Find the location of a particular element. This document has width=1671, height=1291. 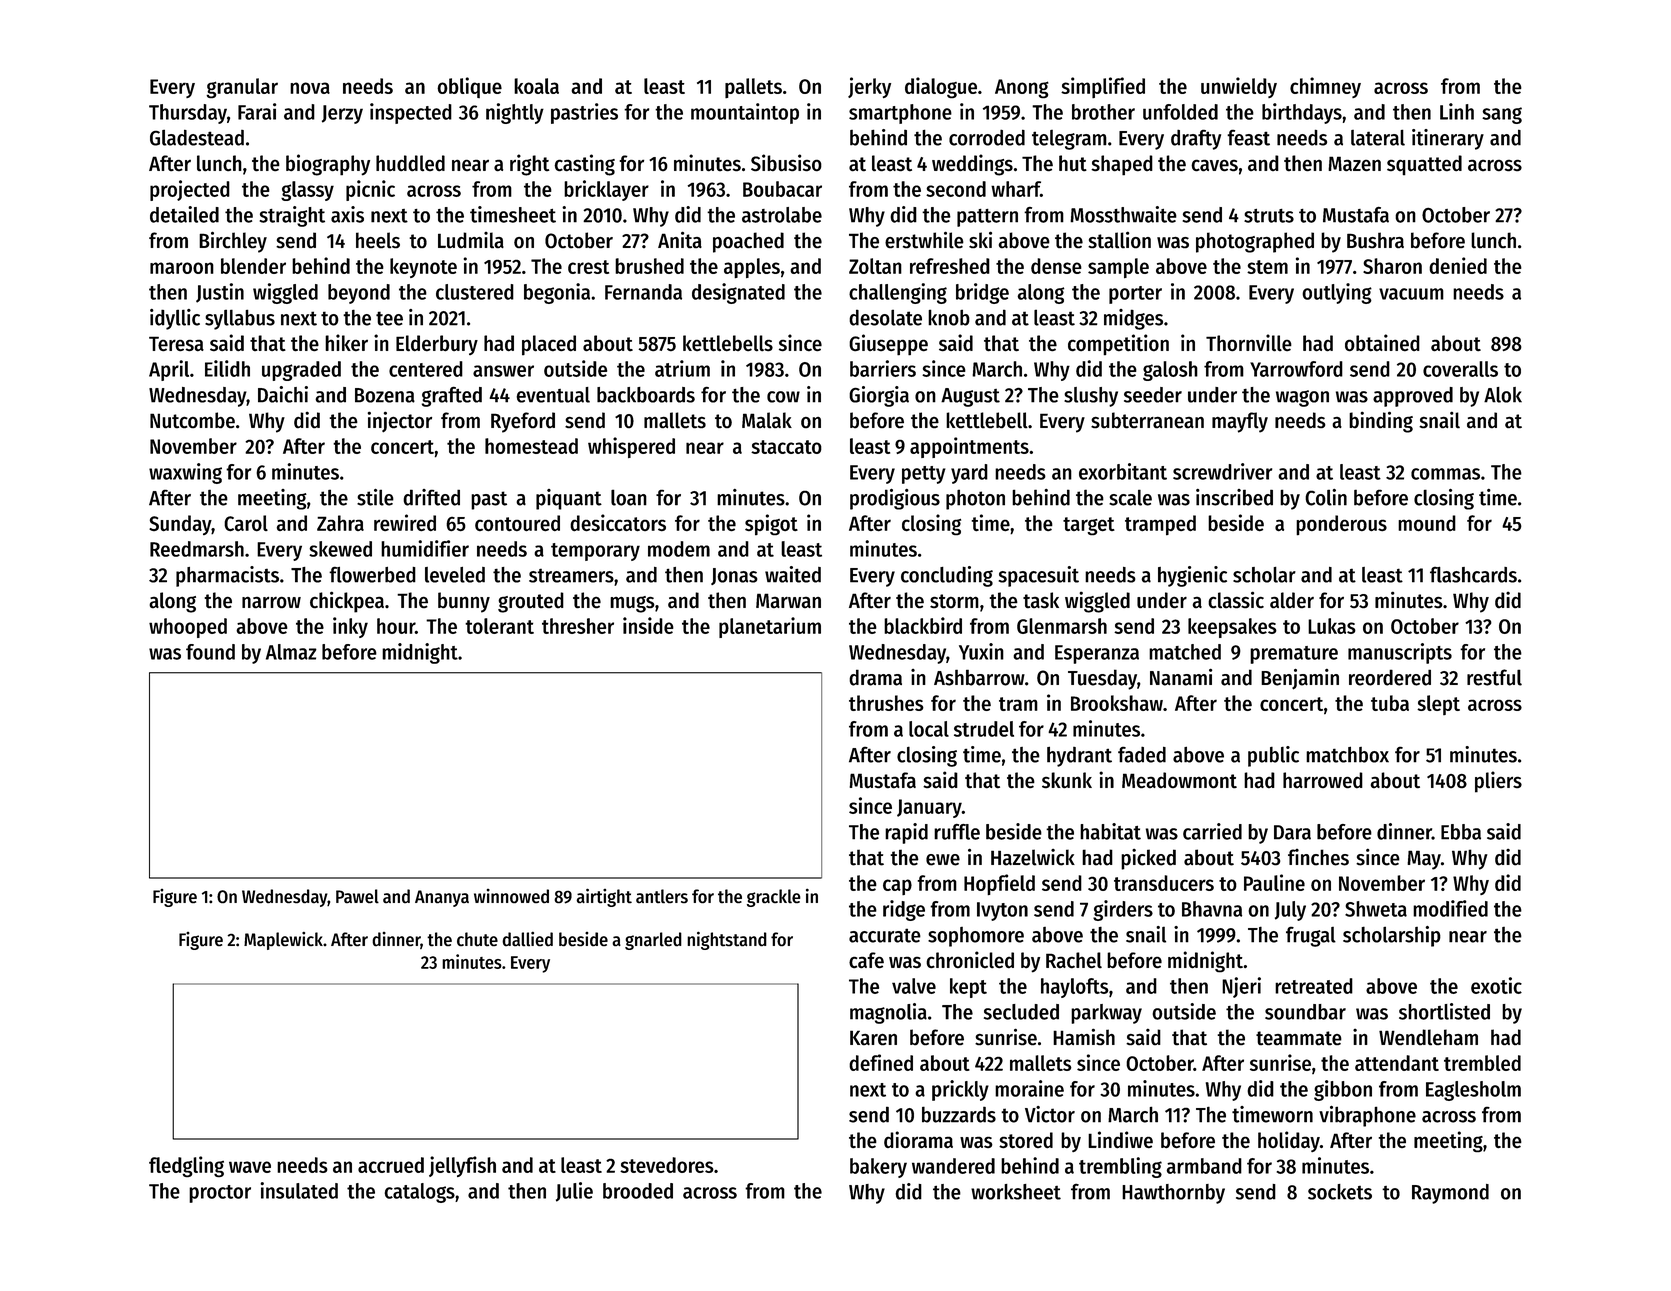

catalogs is located at coordinates (419, 1193).
